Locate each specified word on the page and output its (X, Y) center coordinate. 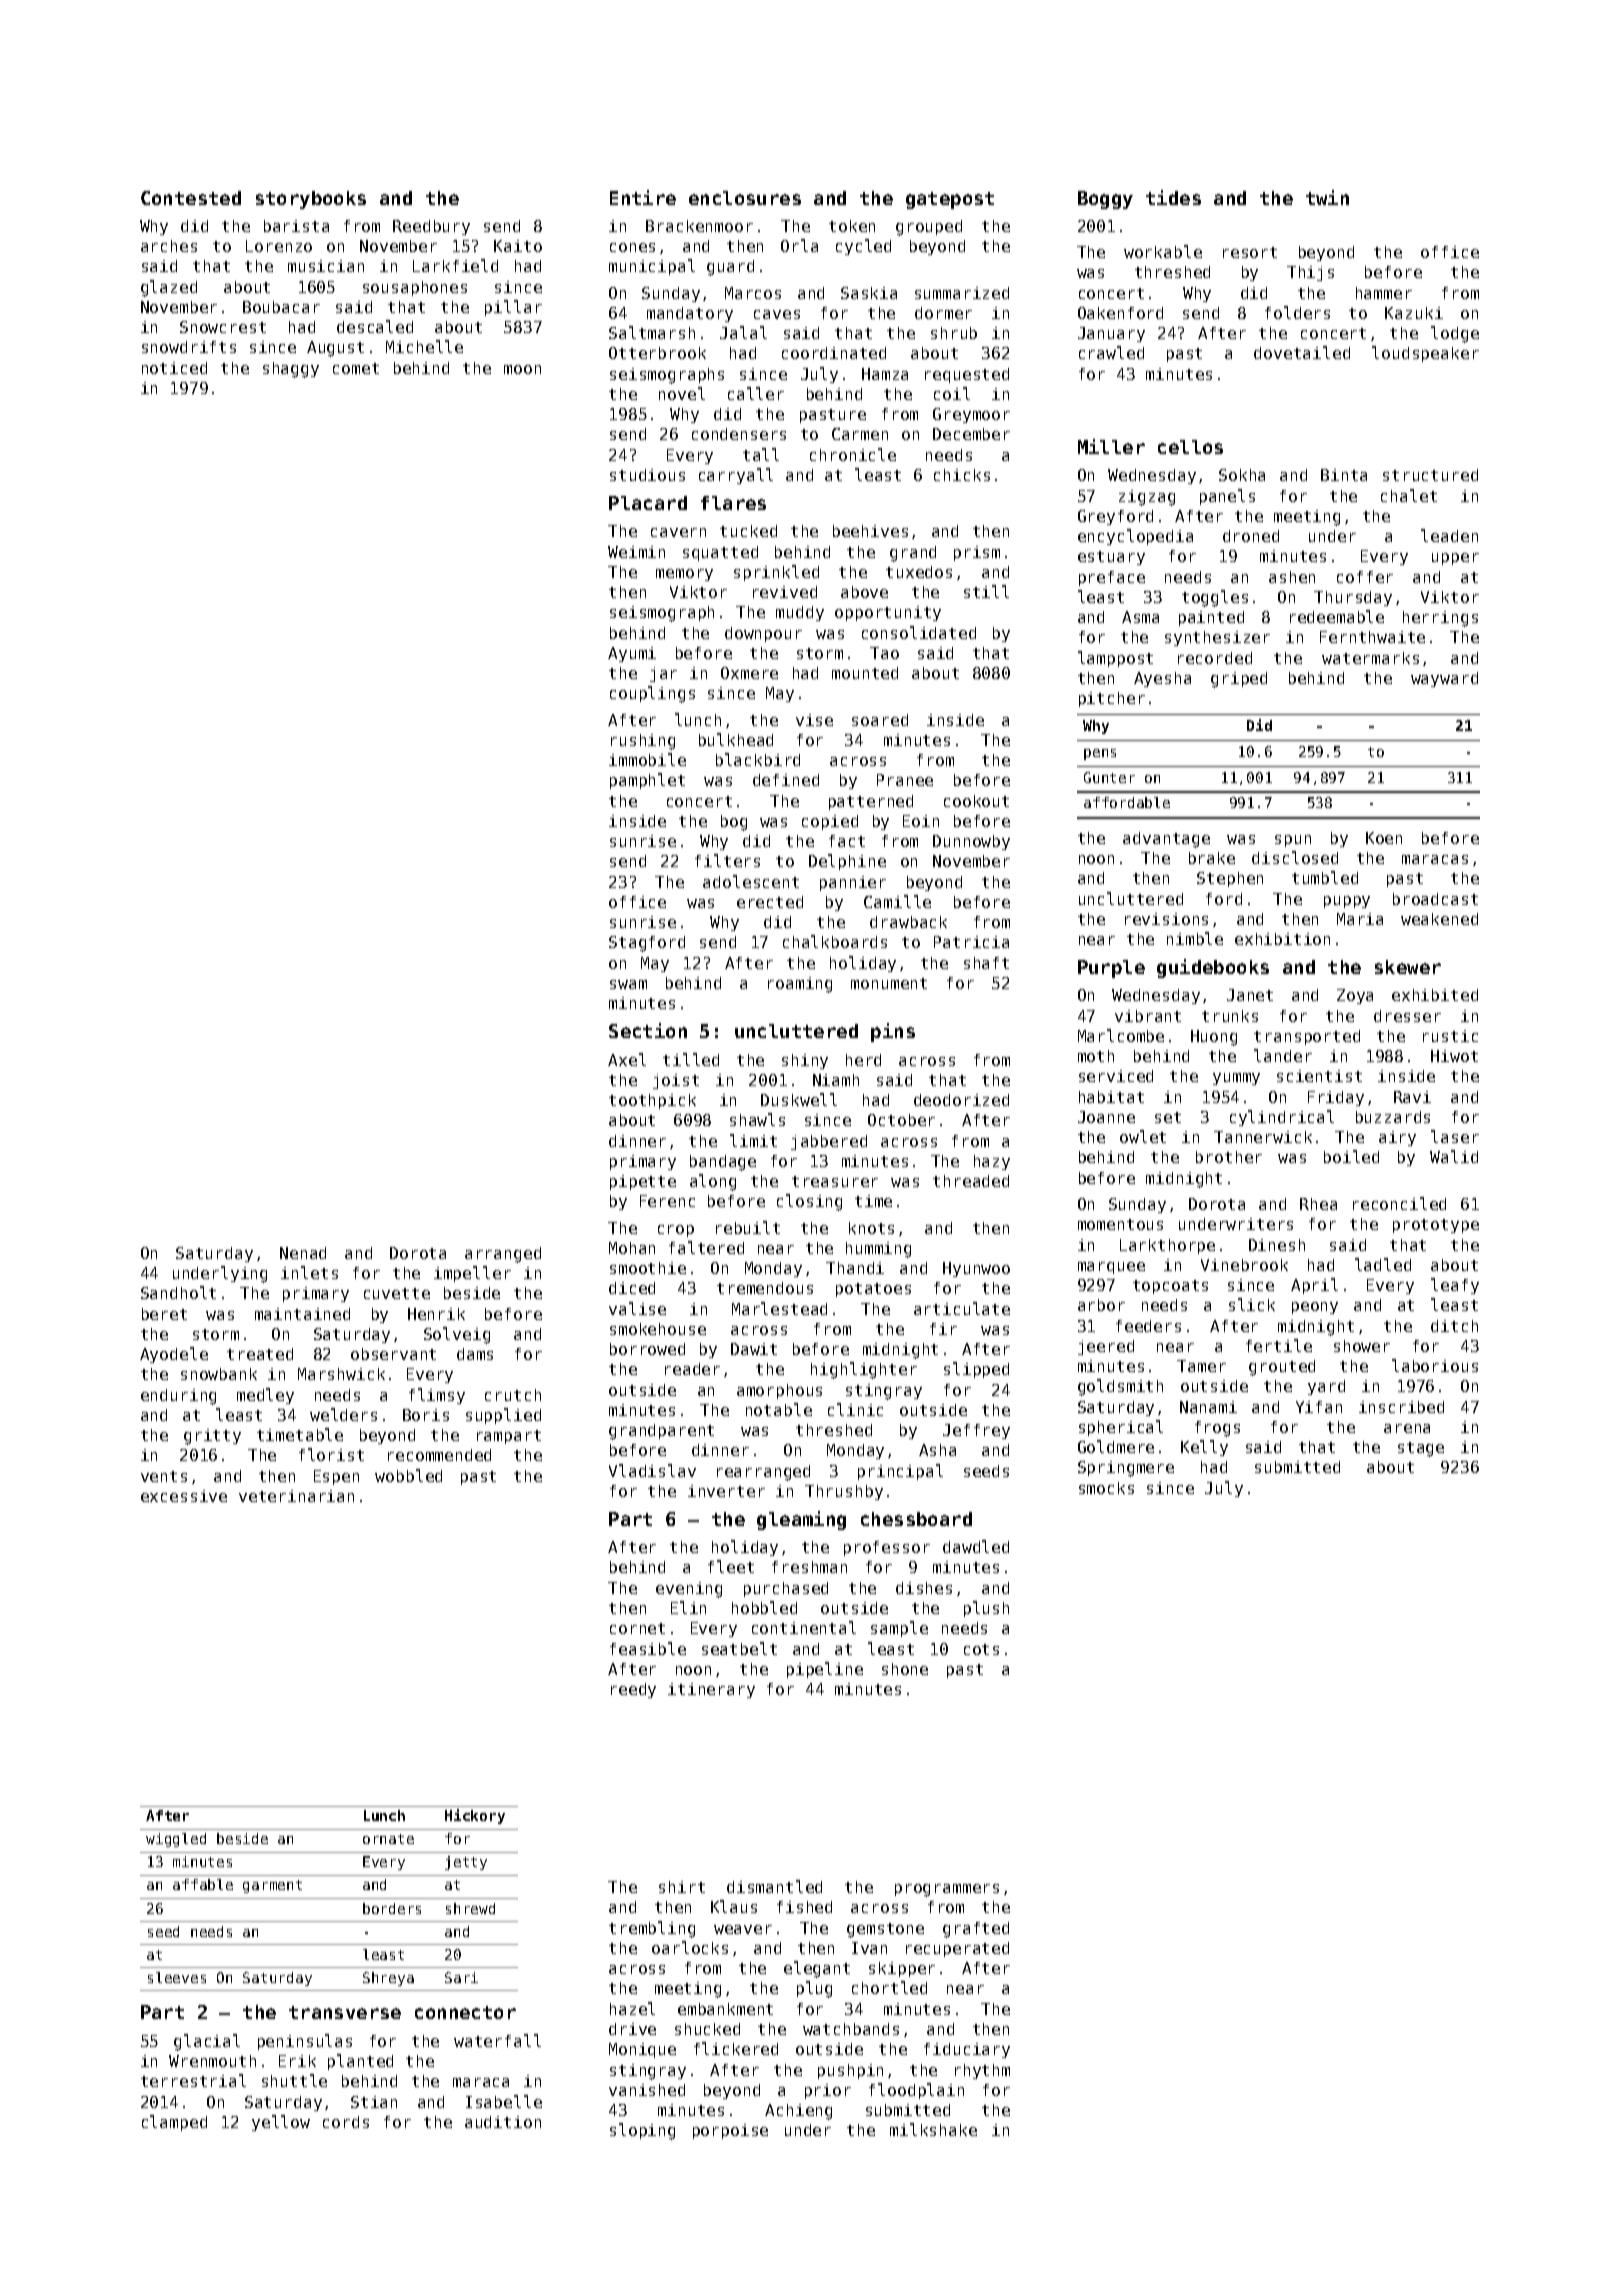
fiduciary (967, 2050)
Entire (643, 197)
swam (628, 984)
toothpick (652, 1101)
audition (503, 2122)
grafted (976, 1930)
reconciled (1399, 1203)
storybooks (311, 200)
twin (1327, 197)
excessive (184, 1496)
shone (905, 1669)
